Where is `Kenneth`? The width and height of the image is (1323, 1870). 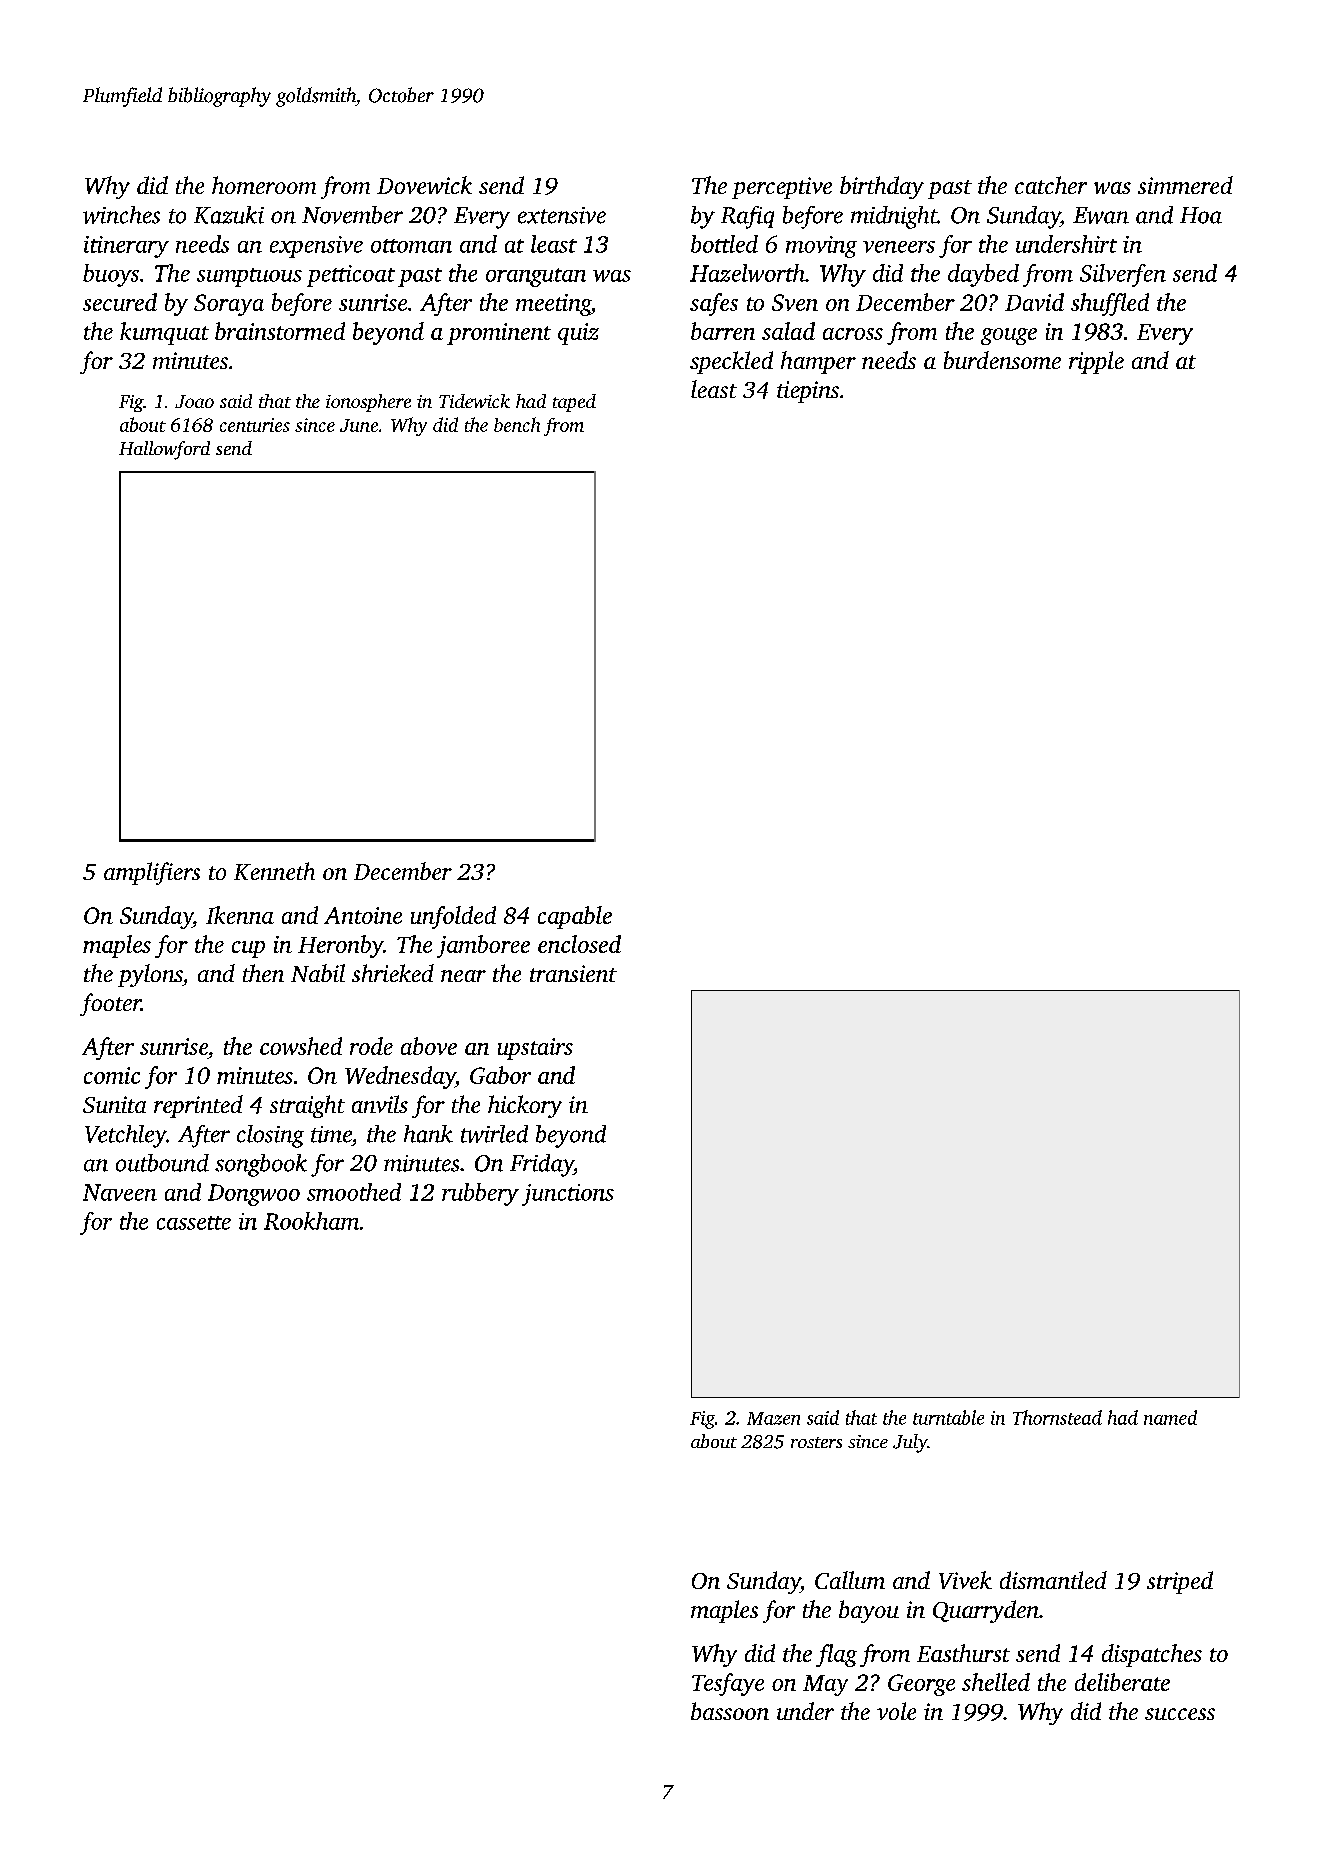 Kenneth is located at coordinates (274, 871).
